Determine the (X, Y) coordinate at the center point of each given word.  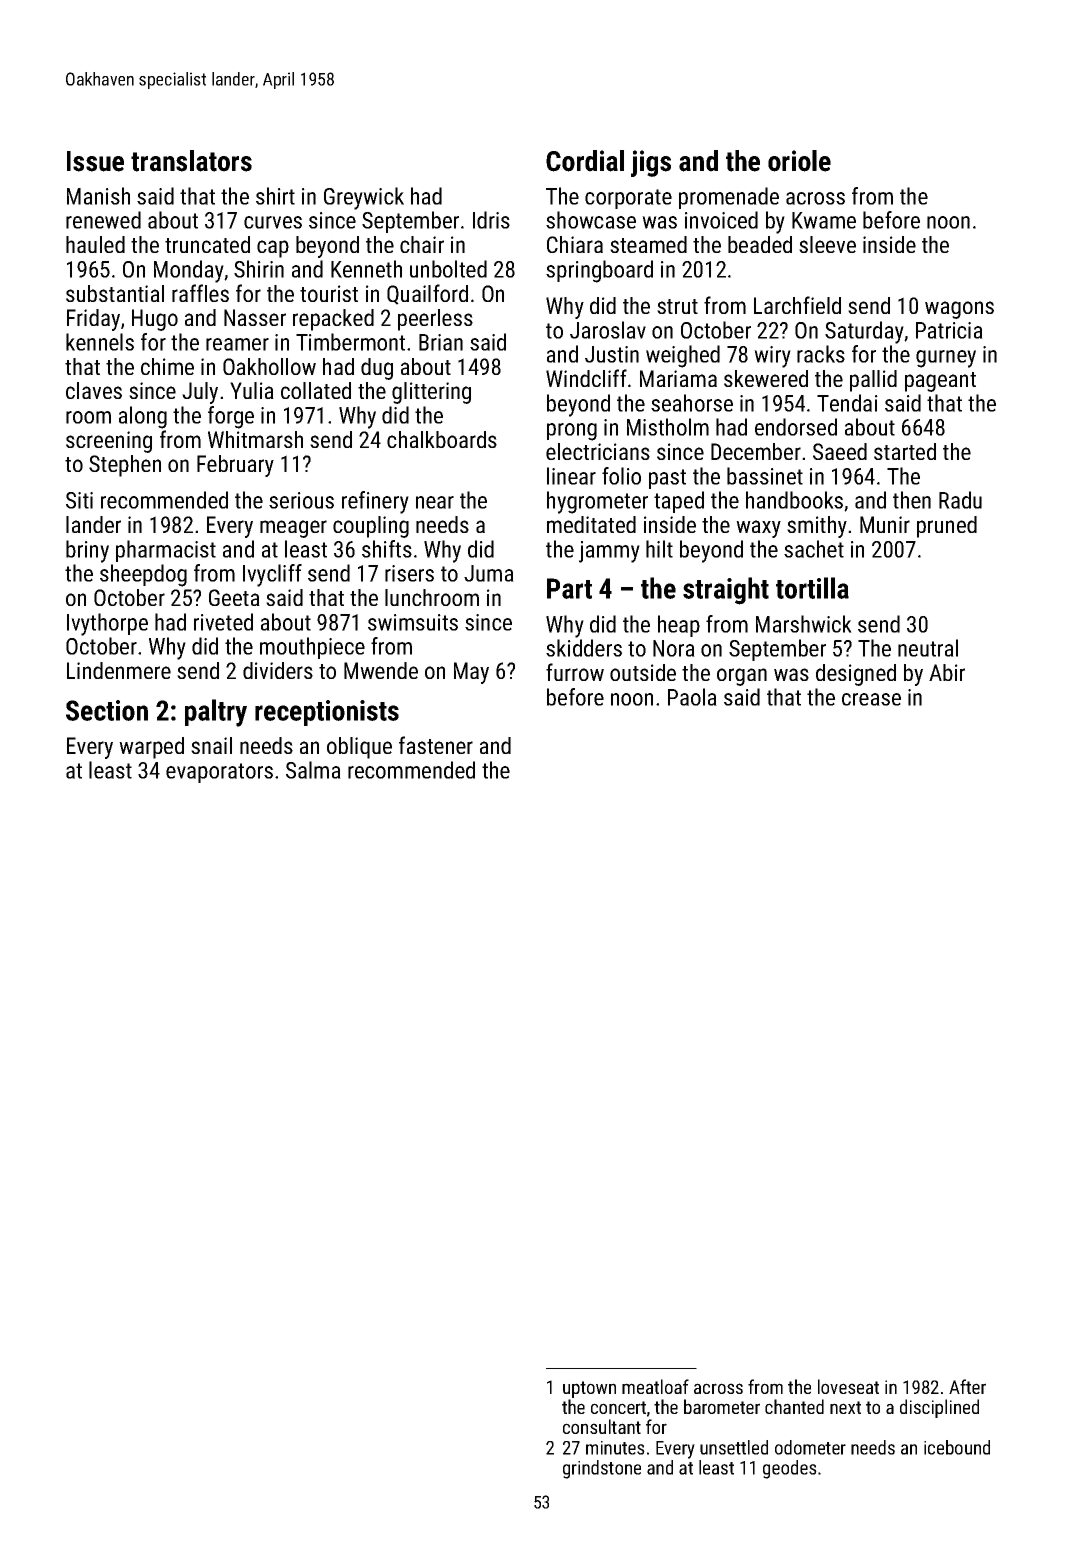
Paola (692, 697)
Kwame (824, 220)
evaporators (219, 773)
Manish (98, 196)
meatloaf (655, 1386)
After (967, 1386)
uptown (589, 1389)
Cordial (585, 161)
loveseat (848, 1386)
